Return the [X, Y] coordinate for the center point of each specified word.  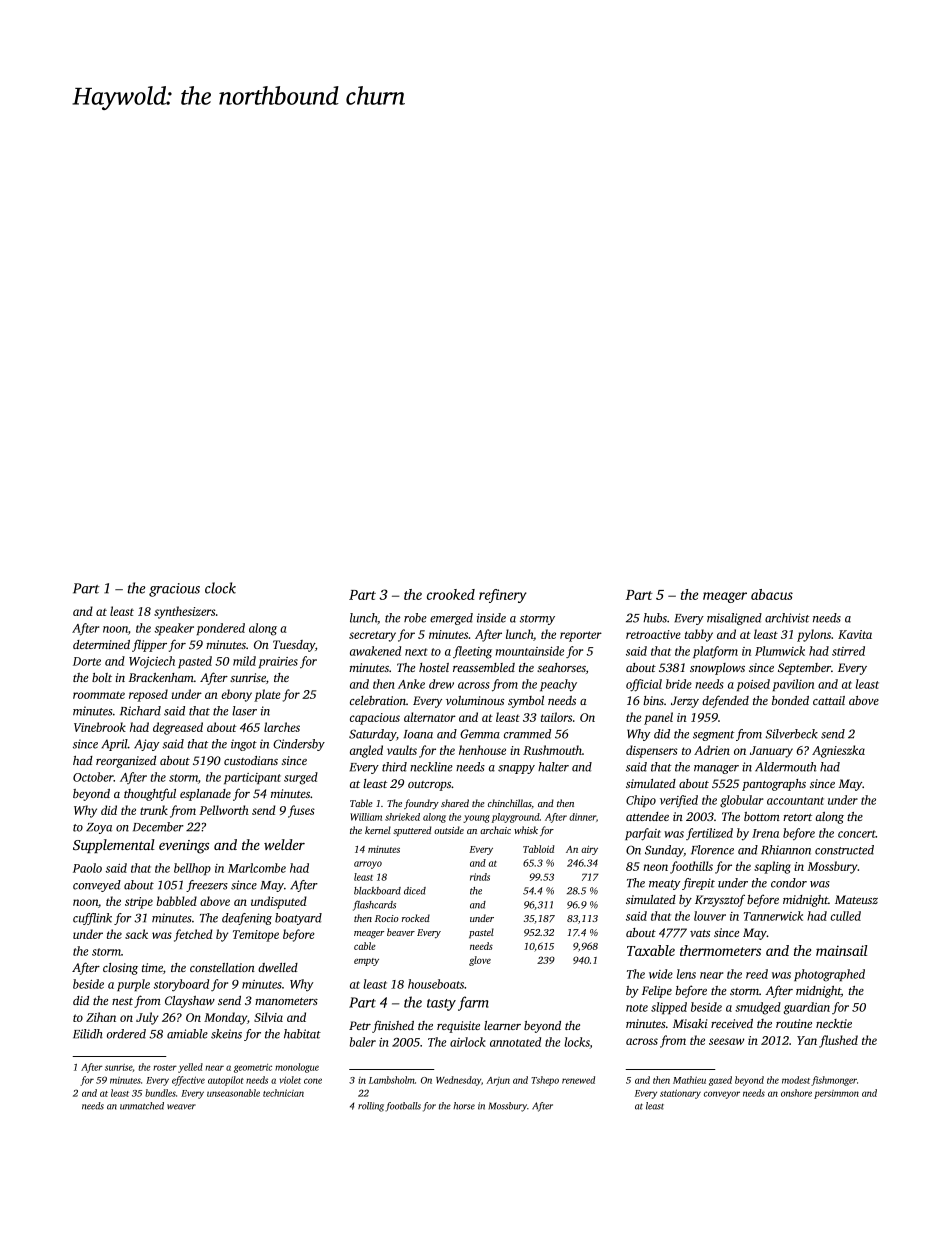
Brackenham [161, 677]
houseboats [436, 984]
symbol [526, 702]
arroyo [368, 865]
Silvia [268, 1017]
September [804, 669]
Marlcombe [257, 868]
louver [710, 916]
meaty [664, 885]
